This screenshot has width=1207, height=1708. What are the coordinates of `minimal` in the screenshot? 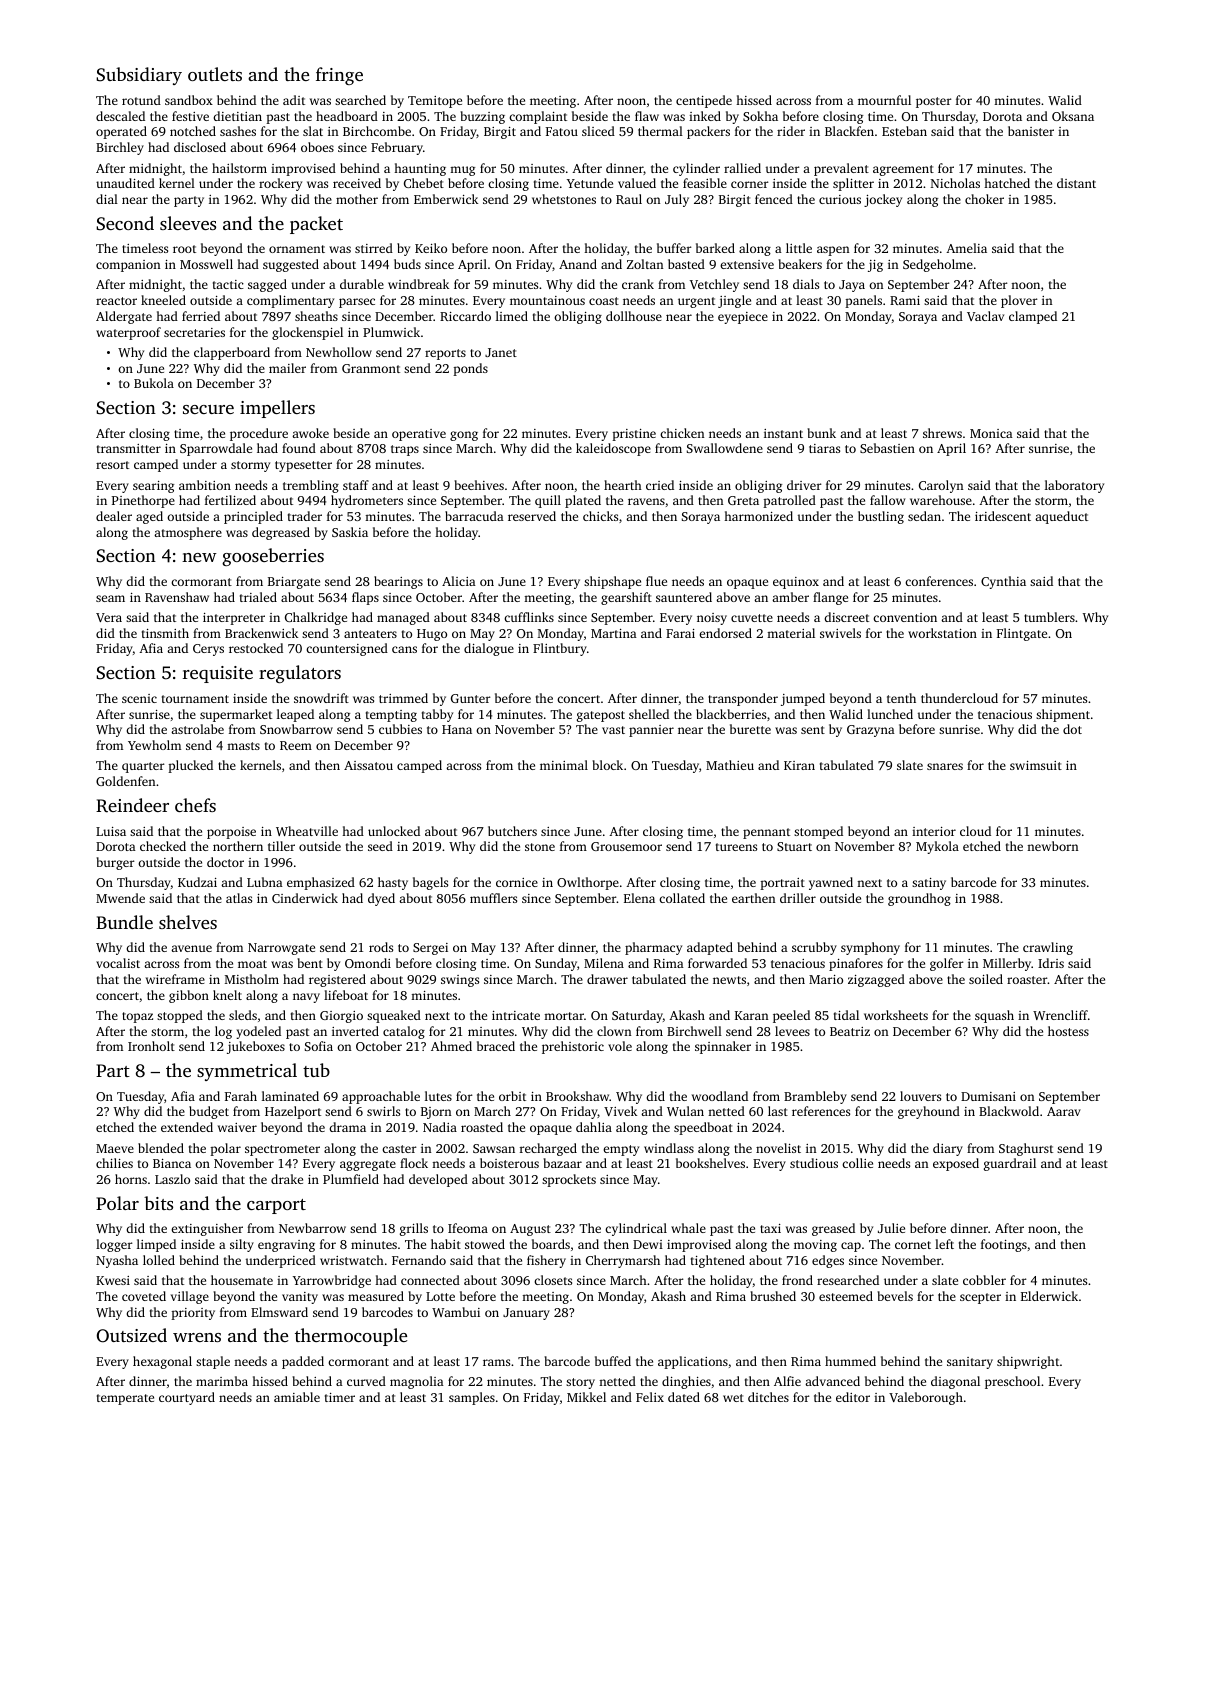 It's located at (564, 765).
